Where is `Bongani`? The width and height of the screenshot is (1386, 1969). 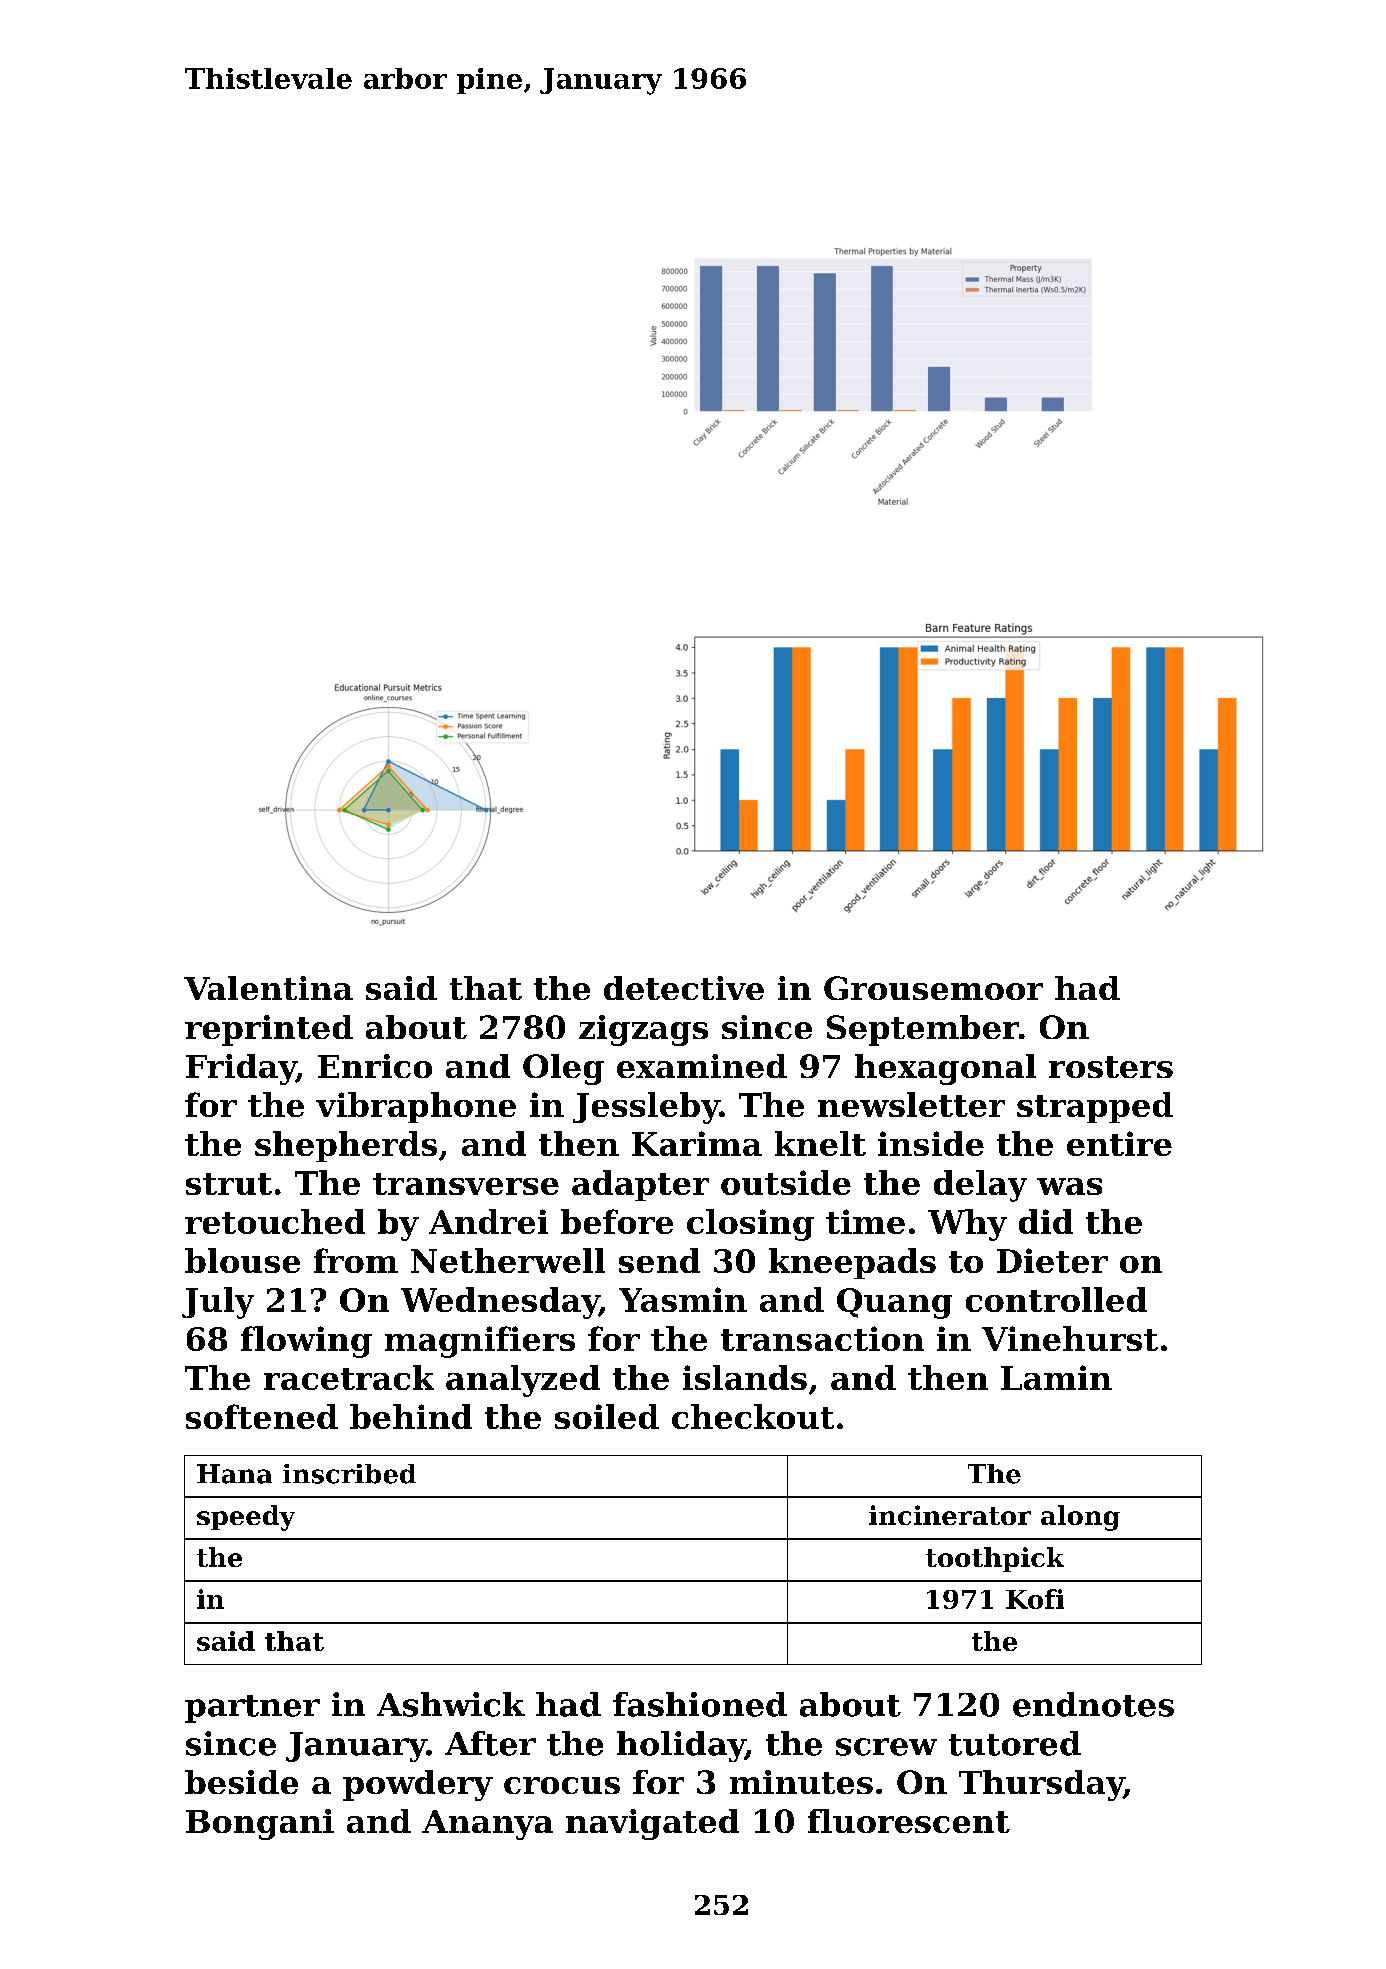
Bongani is located at coordinates (260, 1824).
